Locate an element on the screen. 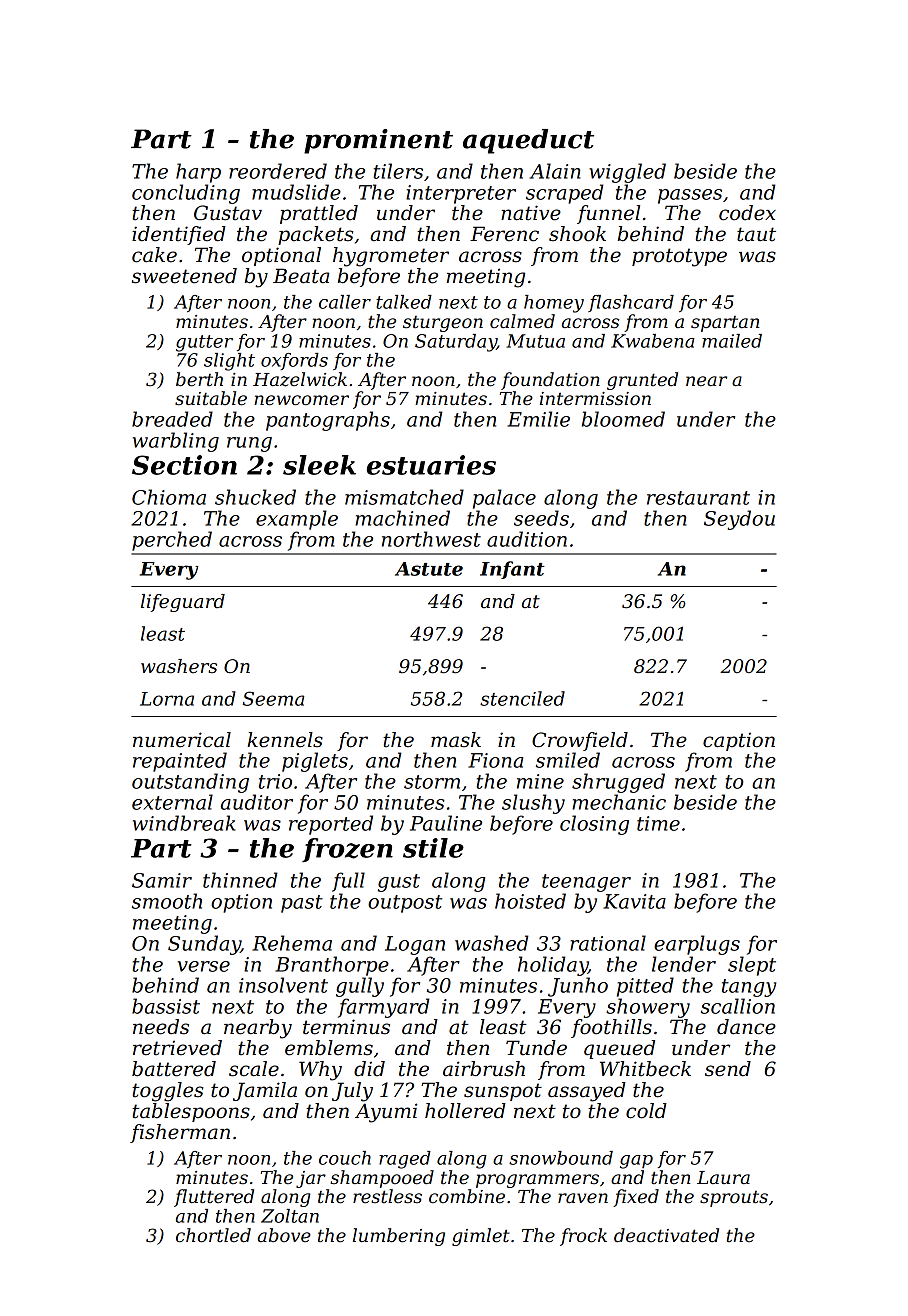 This screenshot has height=1316, width=908. Lorna is located at coordinates (167, 699).
